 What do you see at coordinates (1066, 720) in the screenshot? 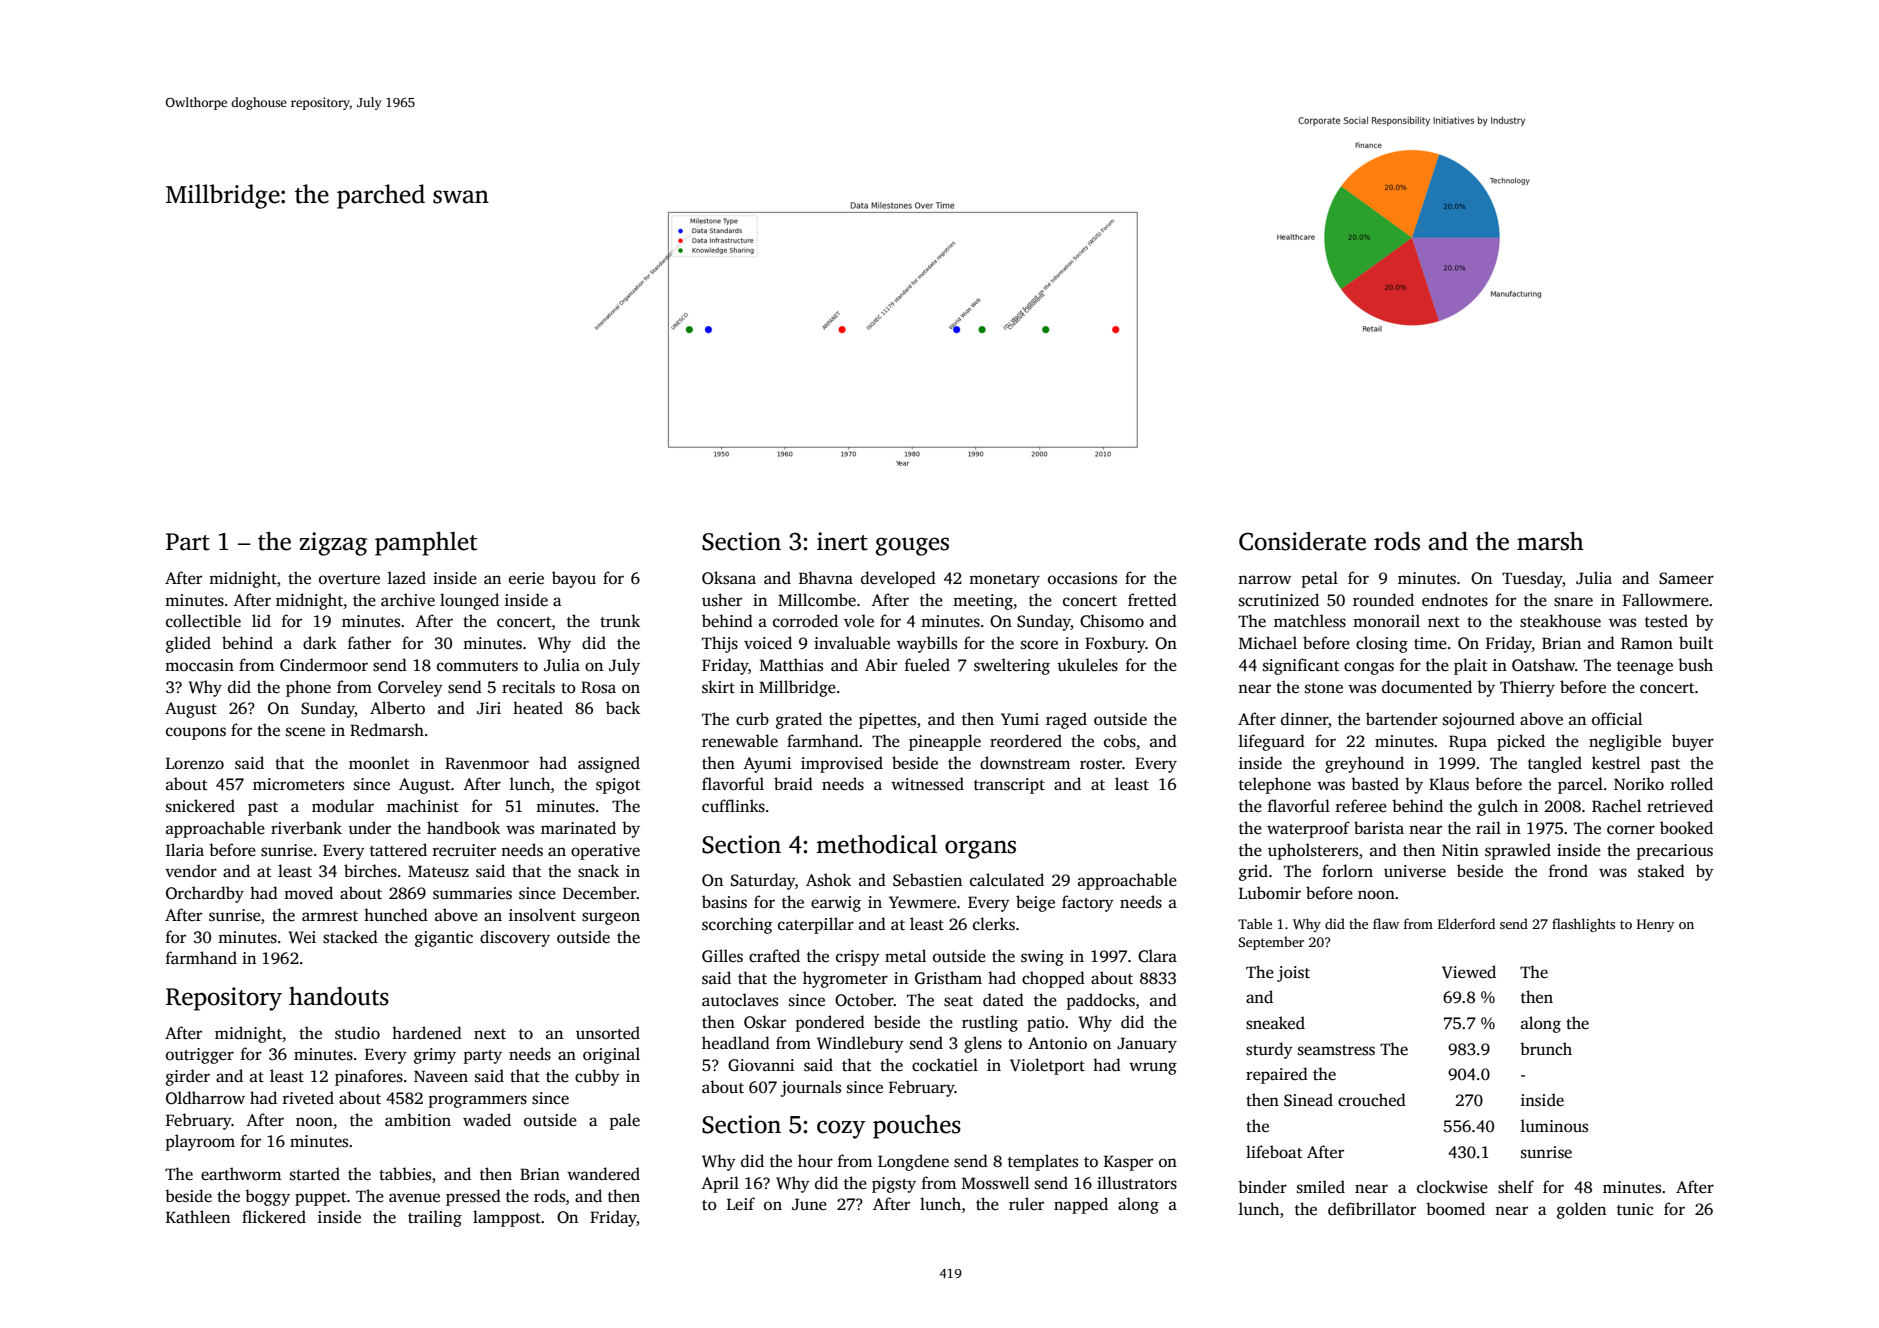
I see `raged` at bounding box center [1066, 720].
